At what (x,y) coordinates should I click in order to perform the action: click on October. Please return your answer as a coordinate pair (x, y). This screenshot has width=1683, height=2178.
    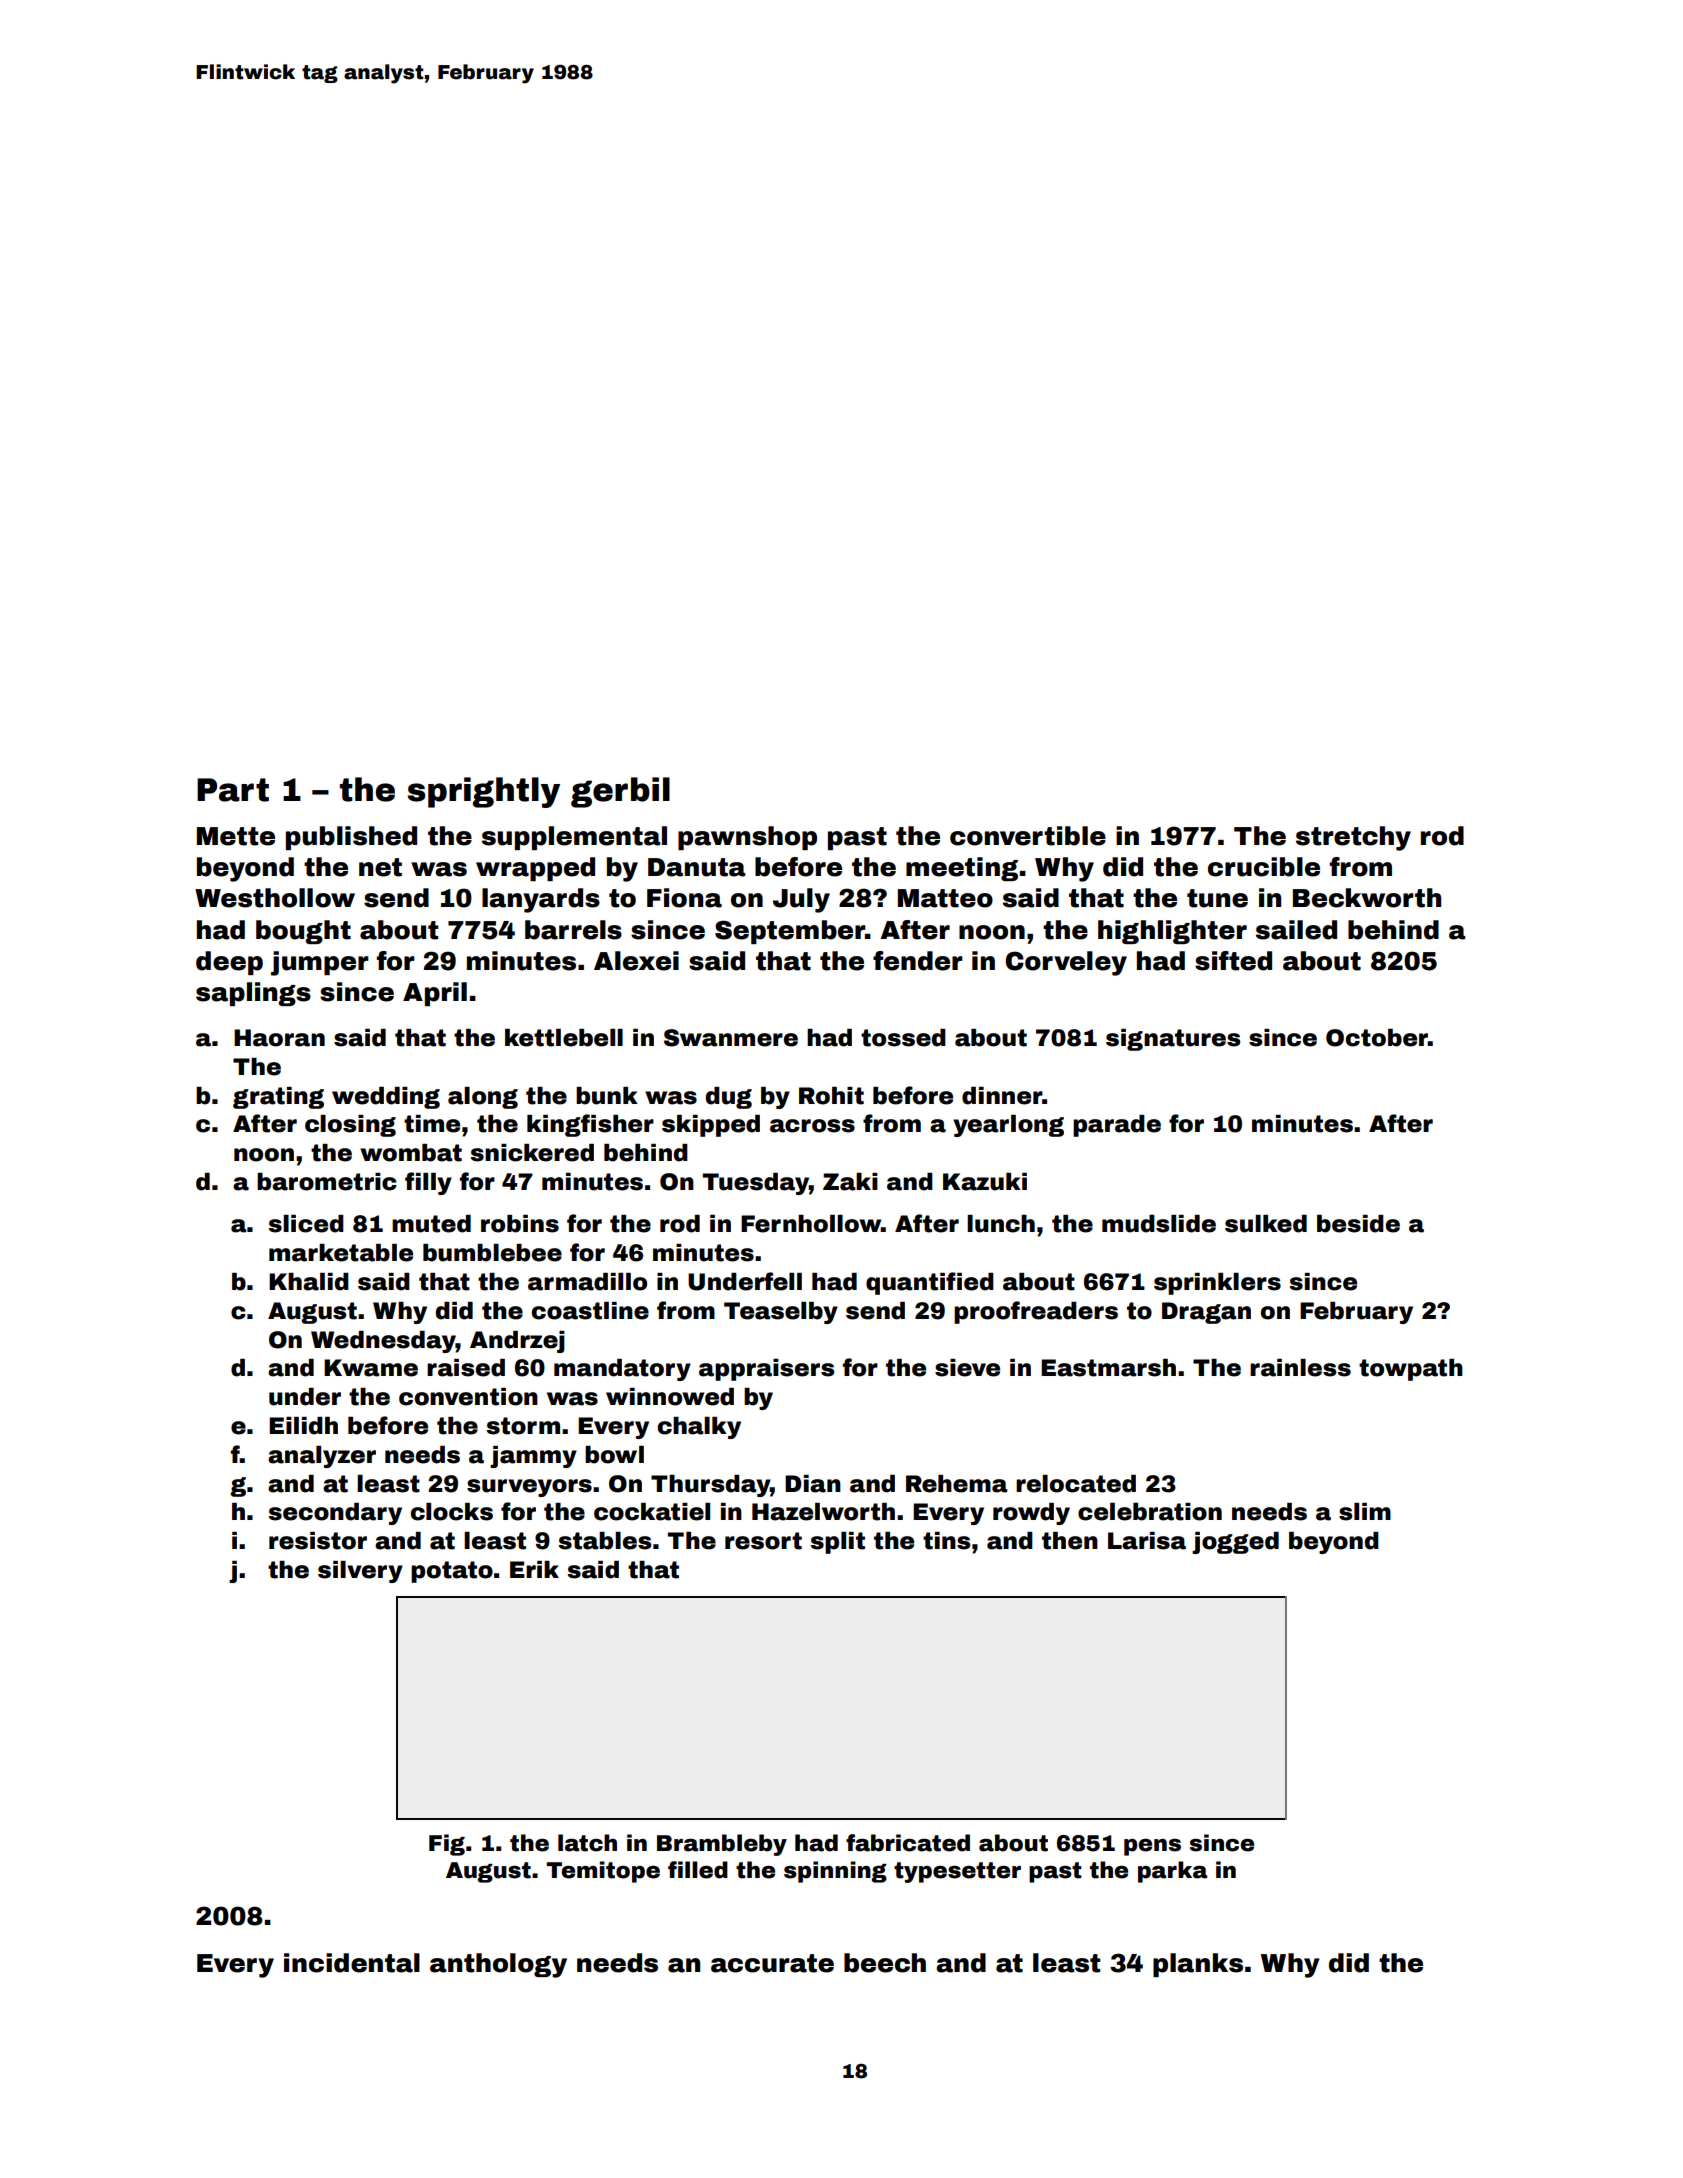
    Looking at the image, I should click on (1377, 1038).
